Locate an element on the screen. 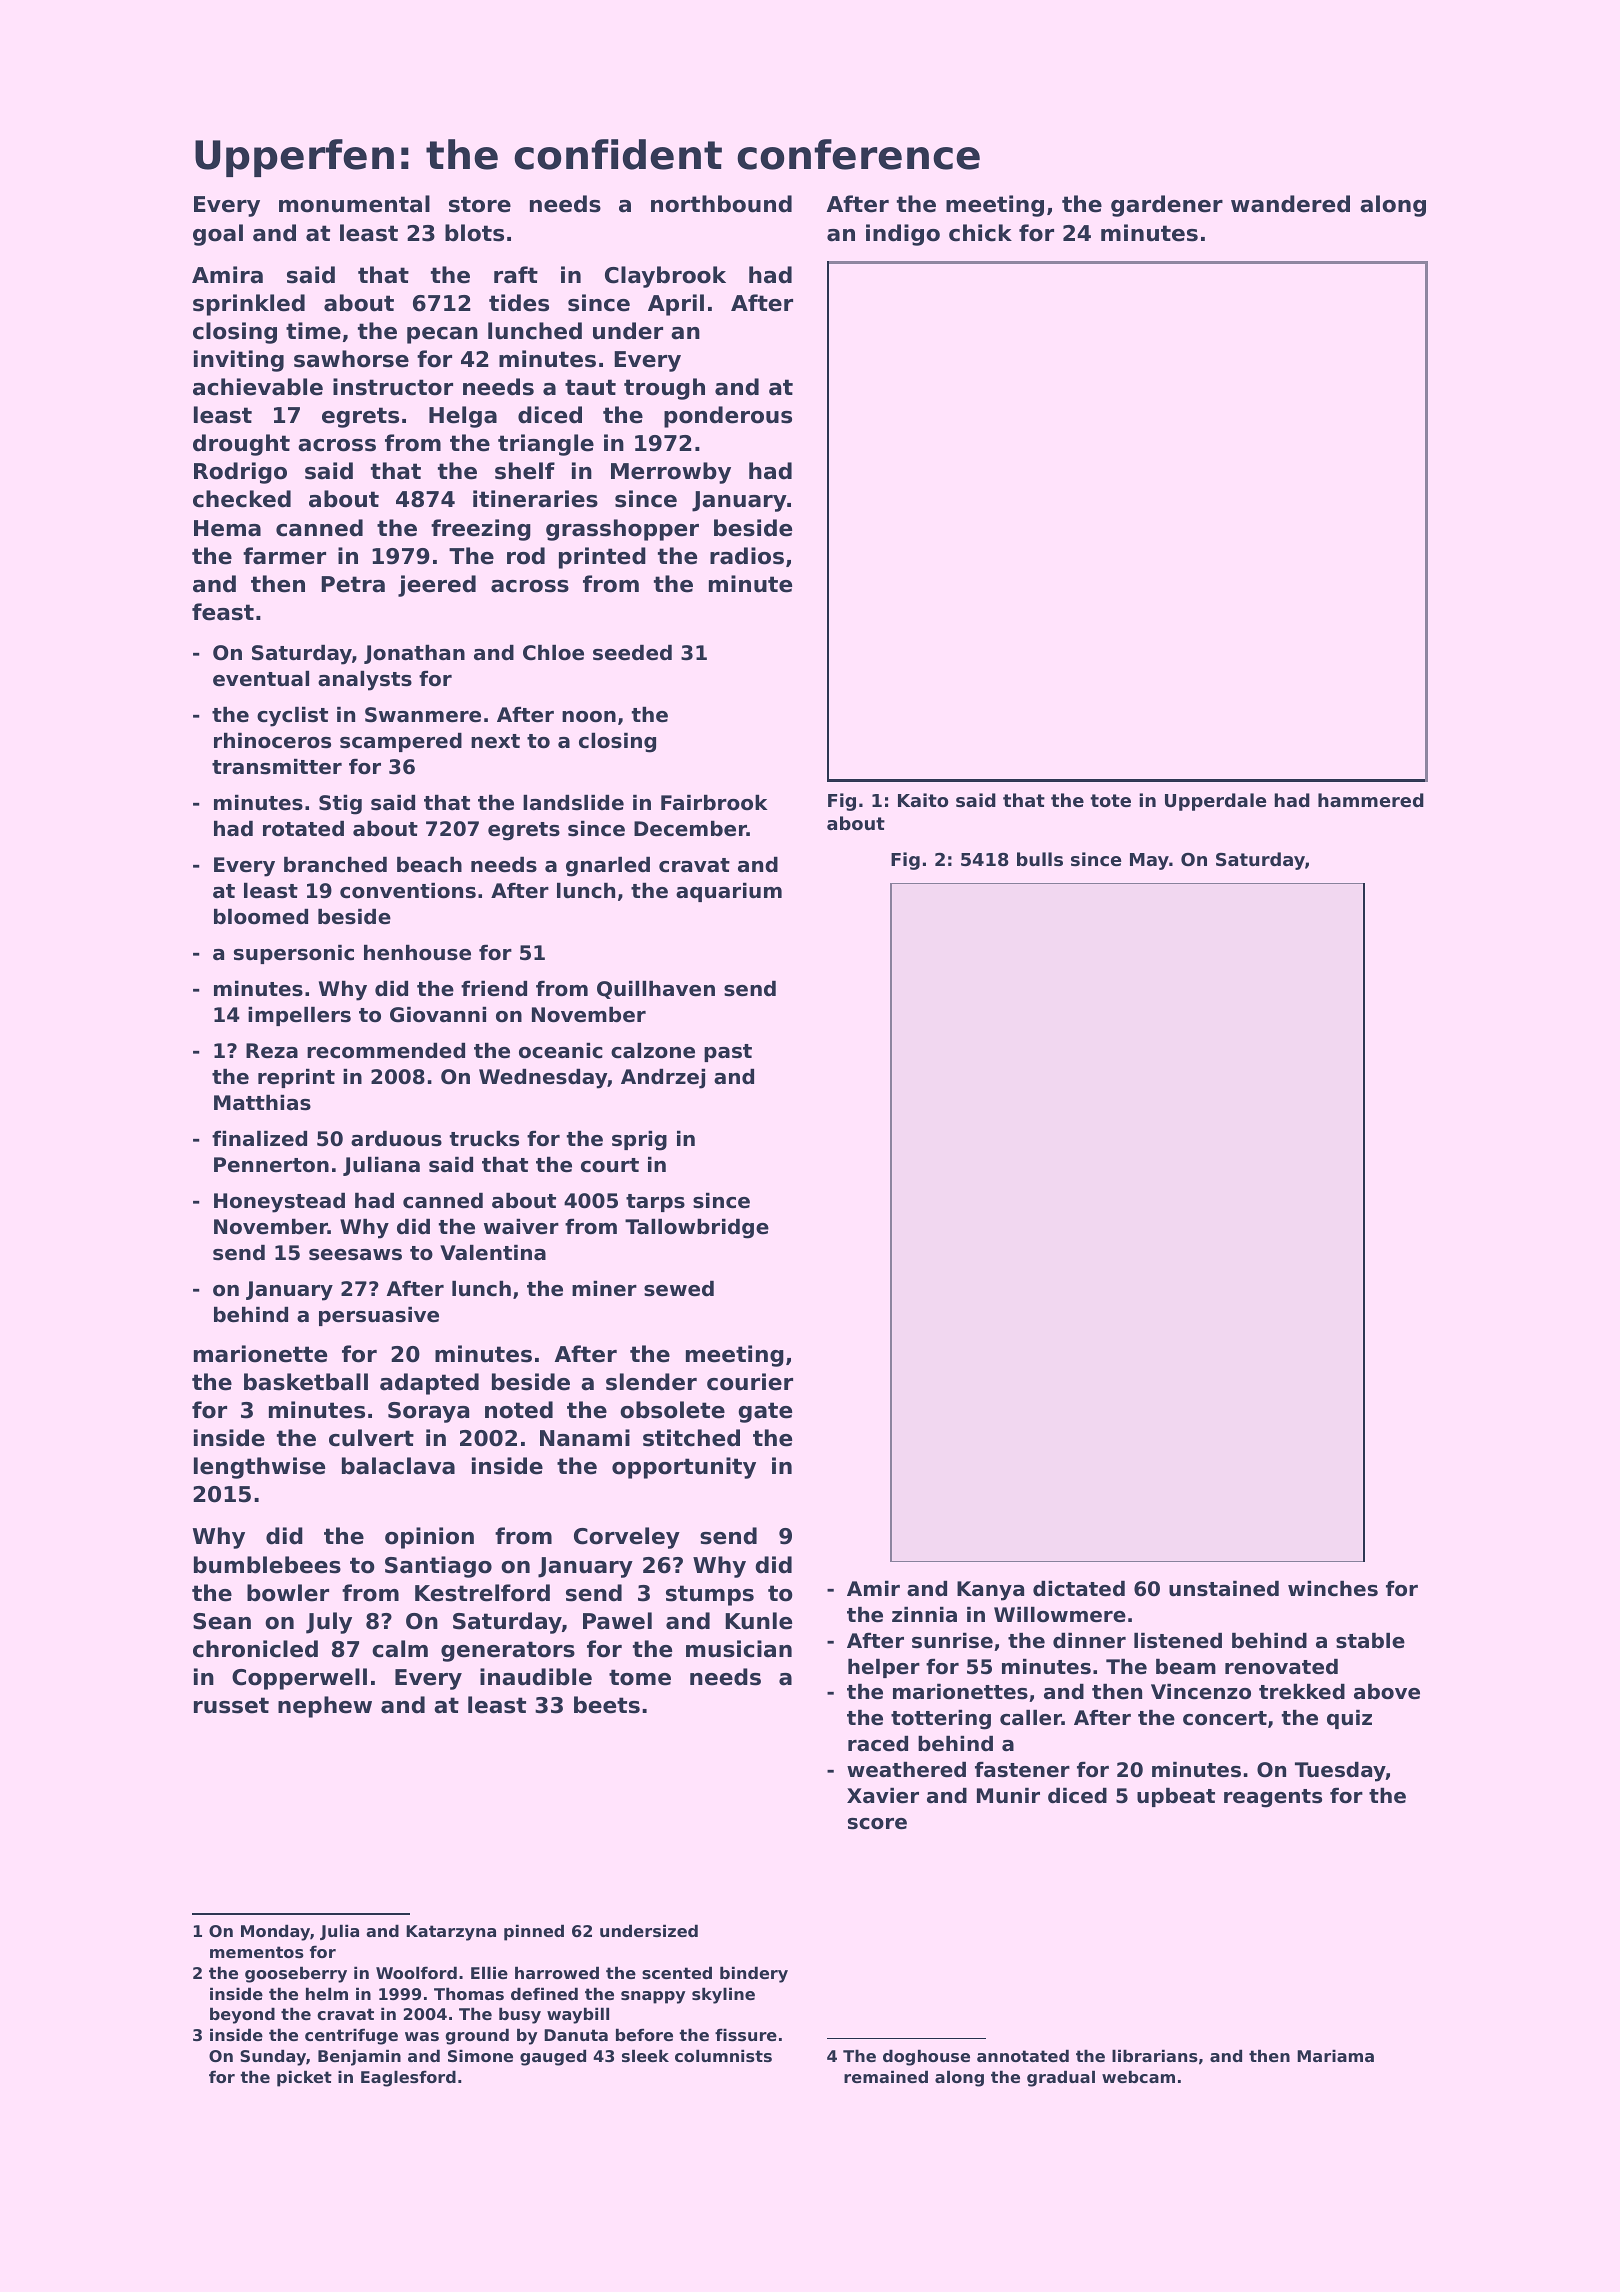 The width and height of the screenshot is (1620, 2292). feast is located at coordinates (223, 612).
